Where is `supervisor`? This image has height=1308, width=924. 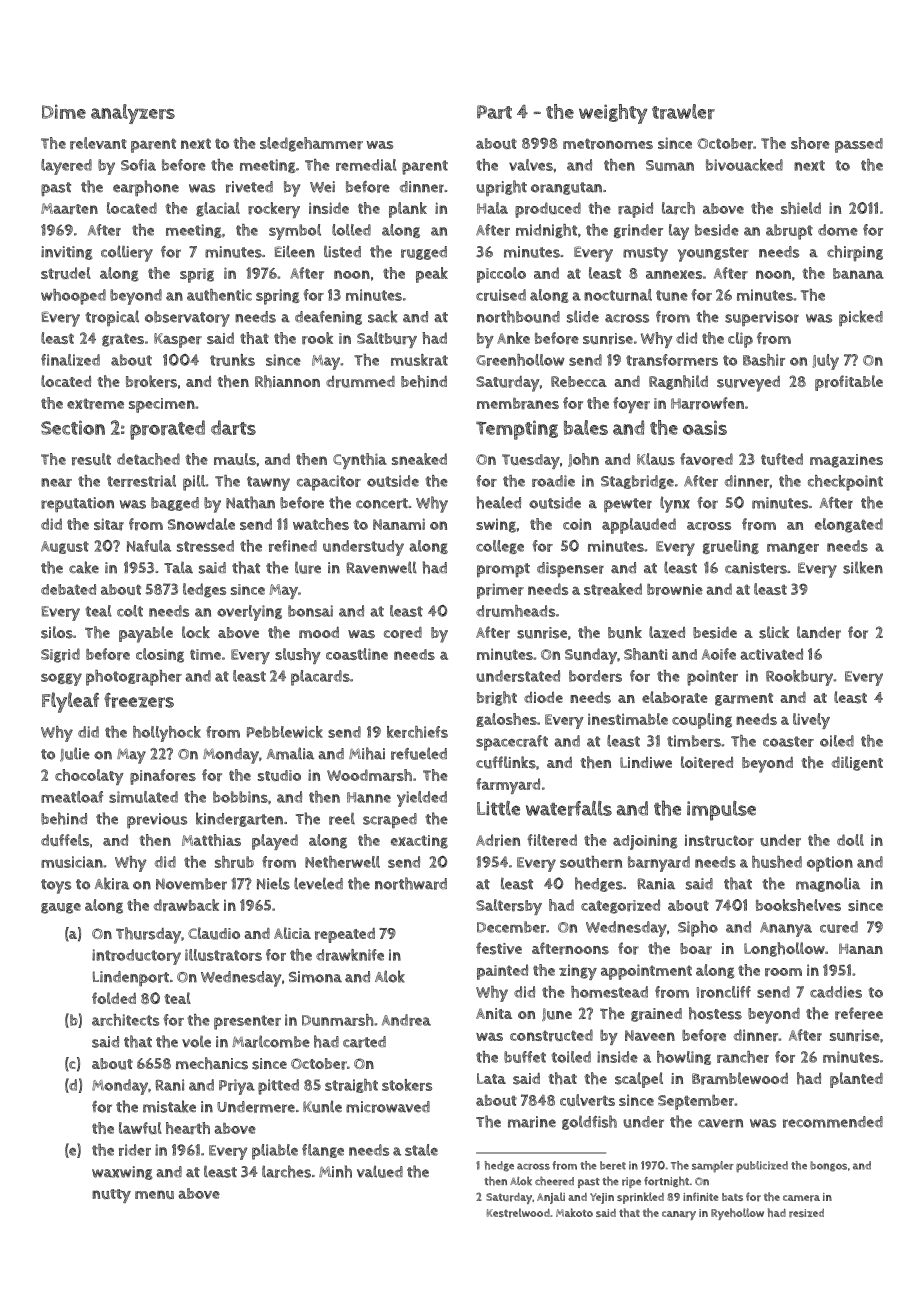
supervisor is located at coordinates (762, 318).
